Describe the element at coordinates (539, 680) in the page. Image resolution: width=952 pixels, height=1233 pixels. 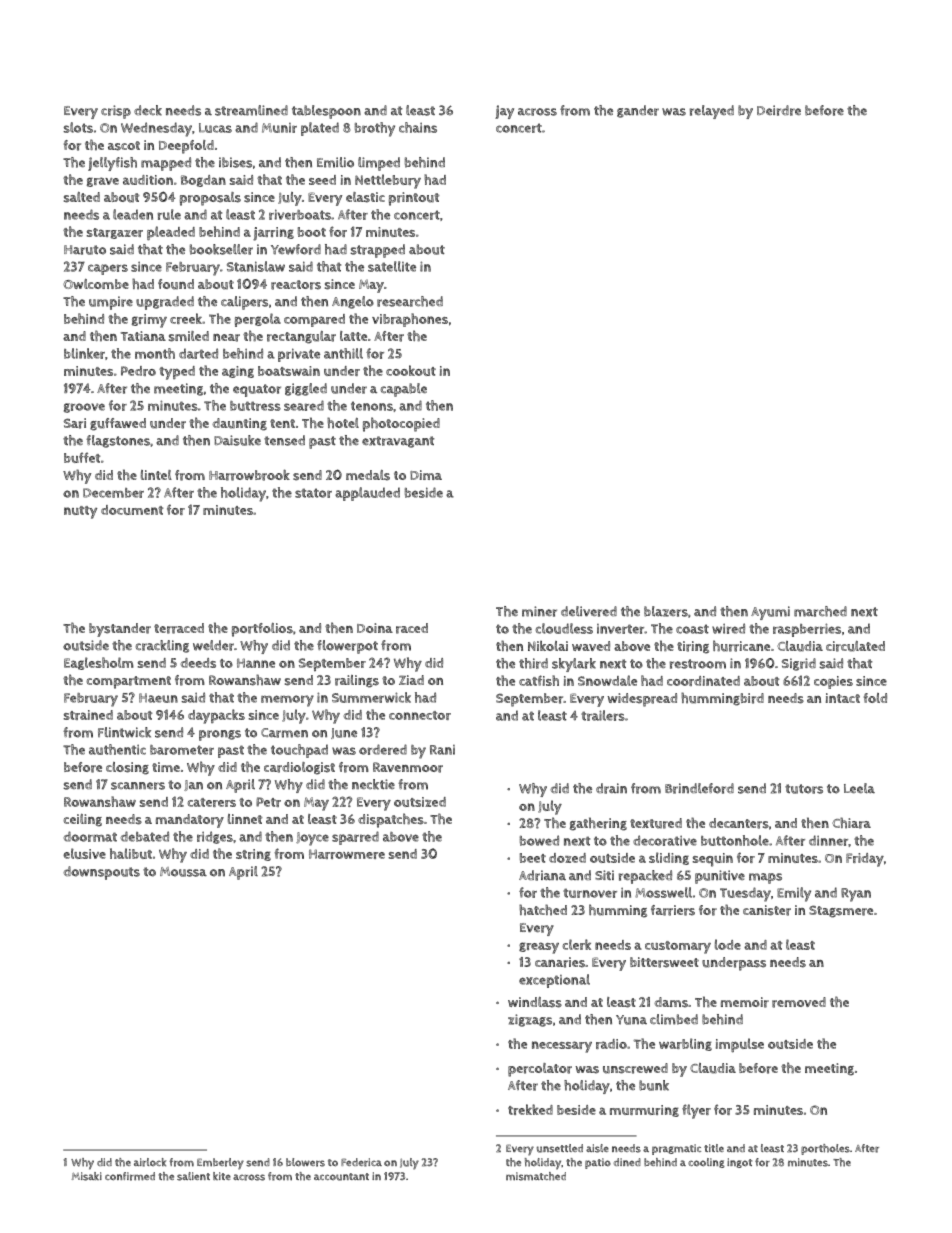
I see `catfish` at that location.
